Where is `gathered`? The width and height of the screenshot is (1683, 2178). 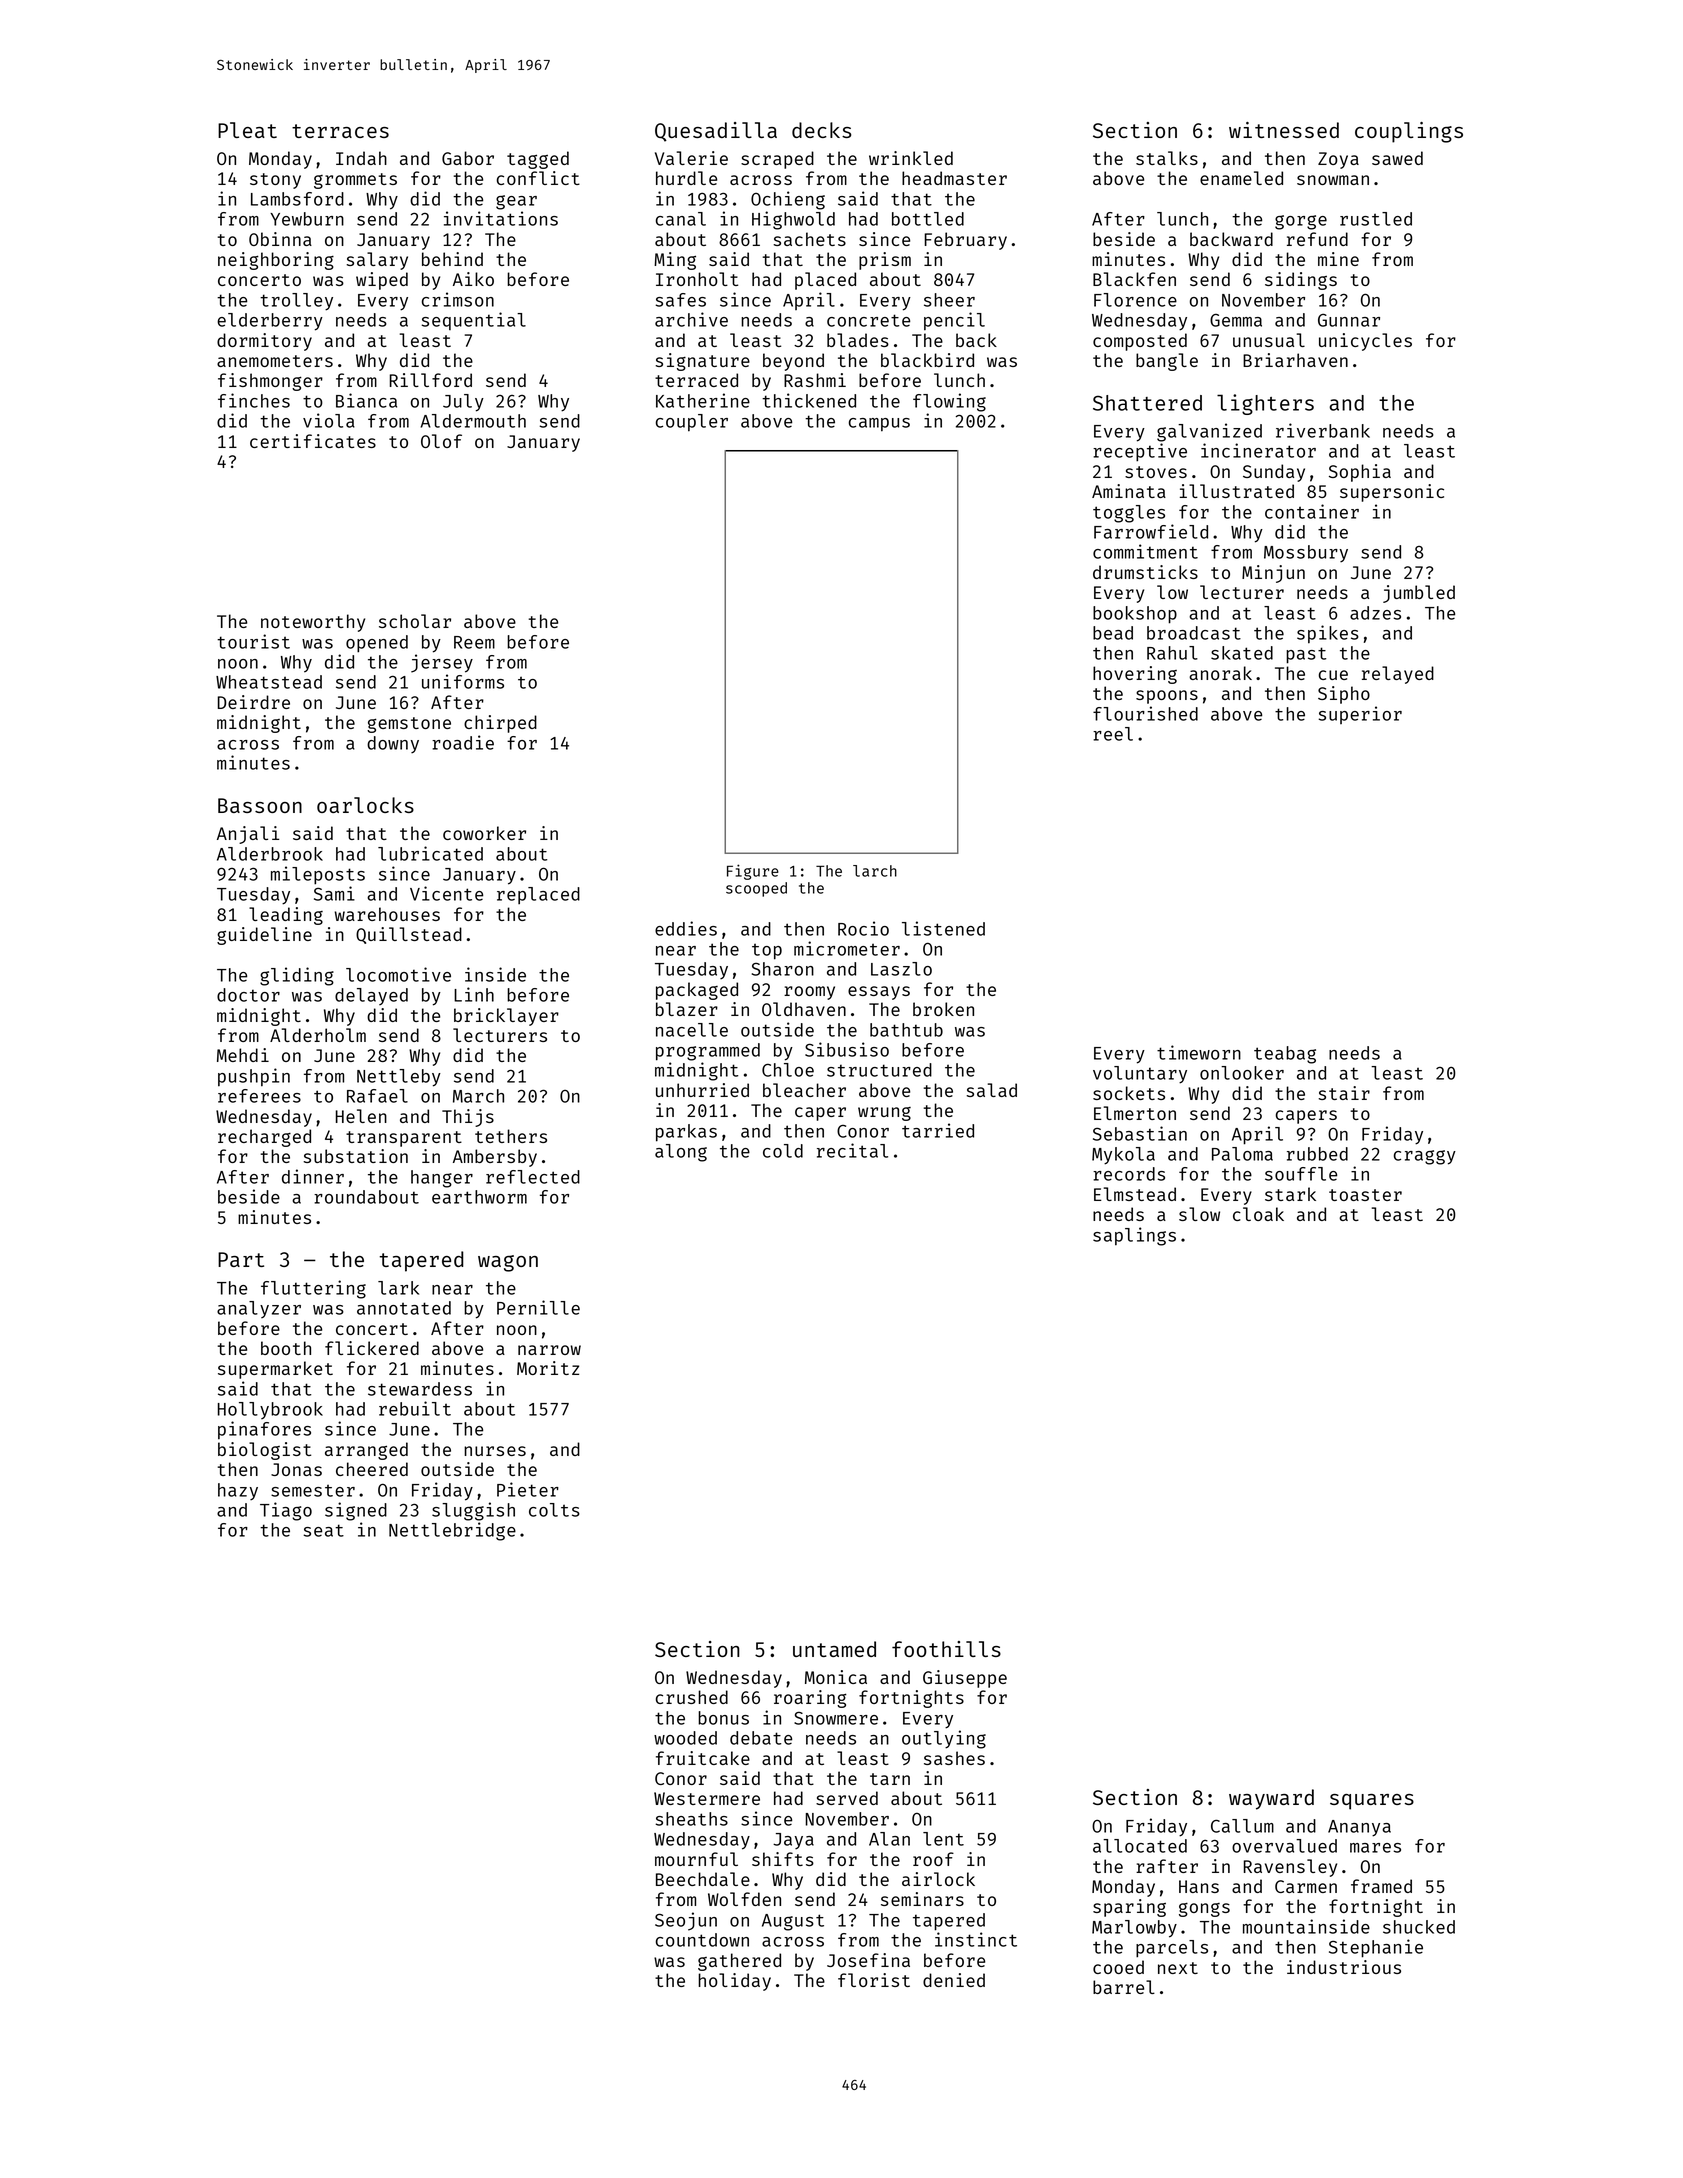 gathered is located at coordinates (739, 1962).
